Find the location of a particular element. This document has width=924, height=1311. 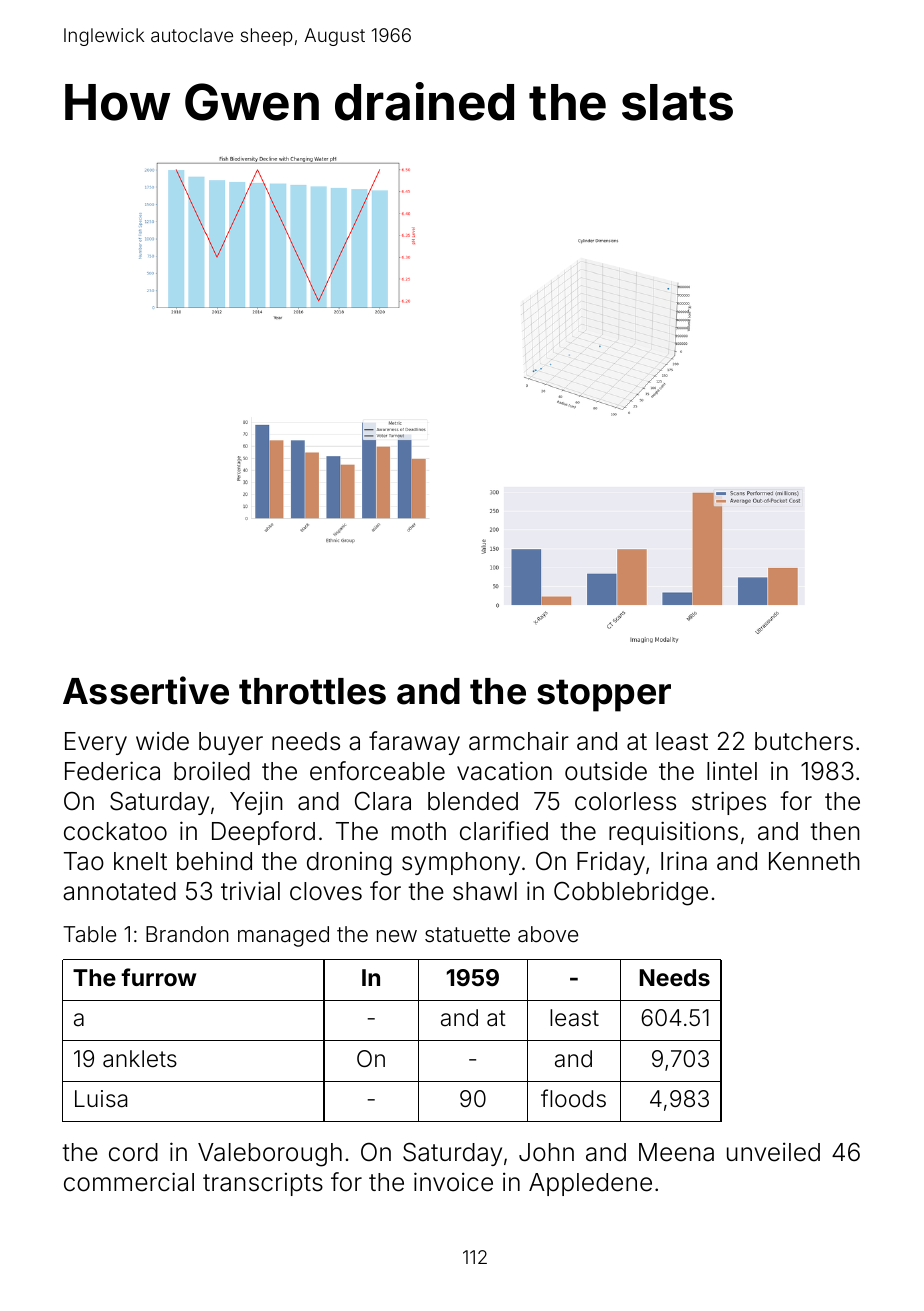

furrow is located at coordinates (158, 977).
